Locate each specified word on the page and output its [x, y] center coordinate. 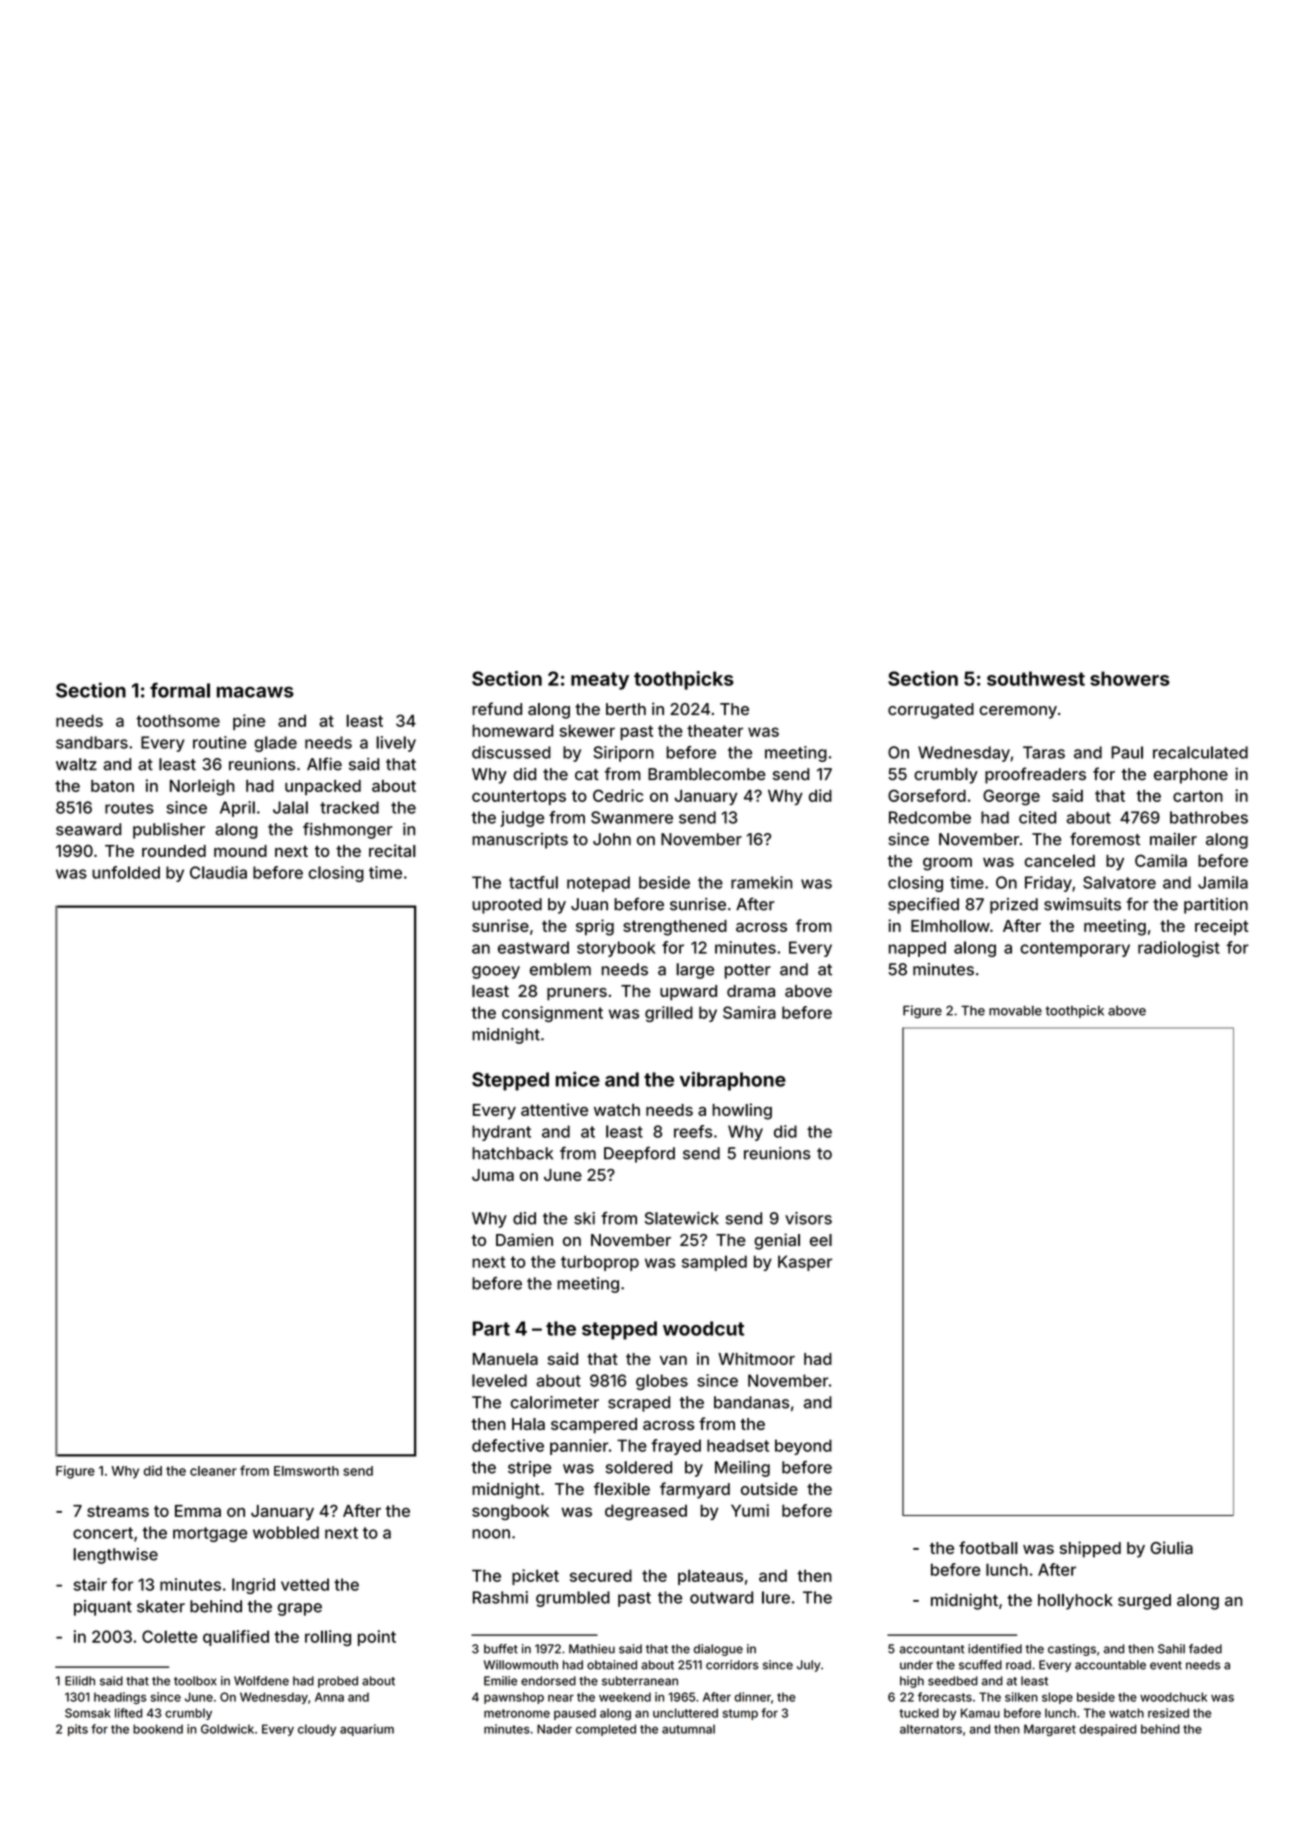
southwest [1036, 678]
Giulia [1171, 1547]
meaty [600, 681]
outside [769, 1488]
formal [180, 690]
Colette [169, 1636]
